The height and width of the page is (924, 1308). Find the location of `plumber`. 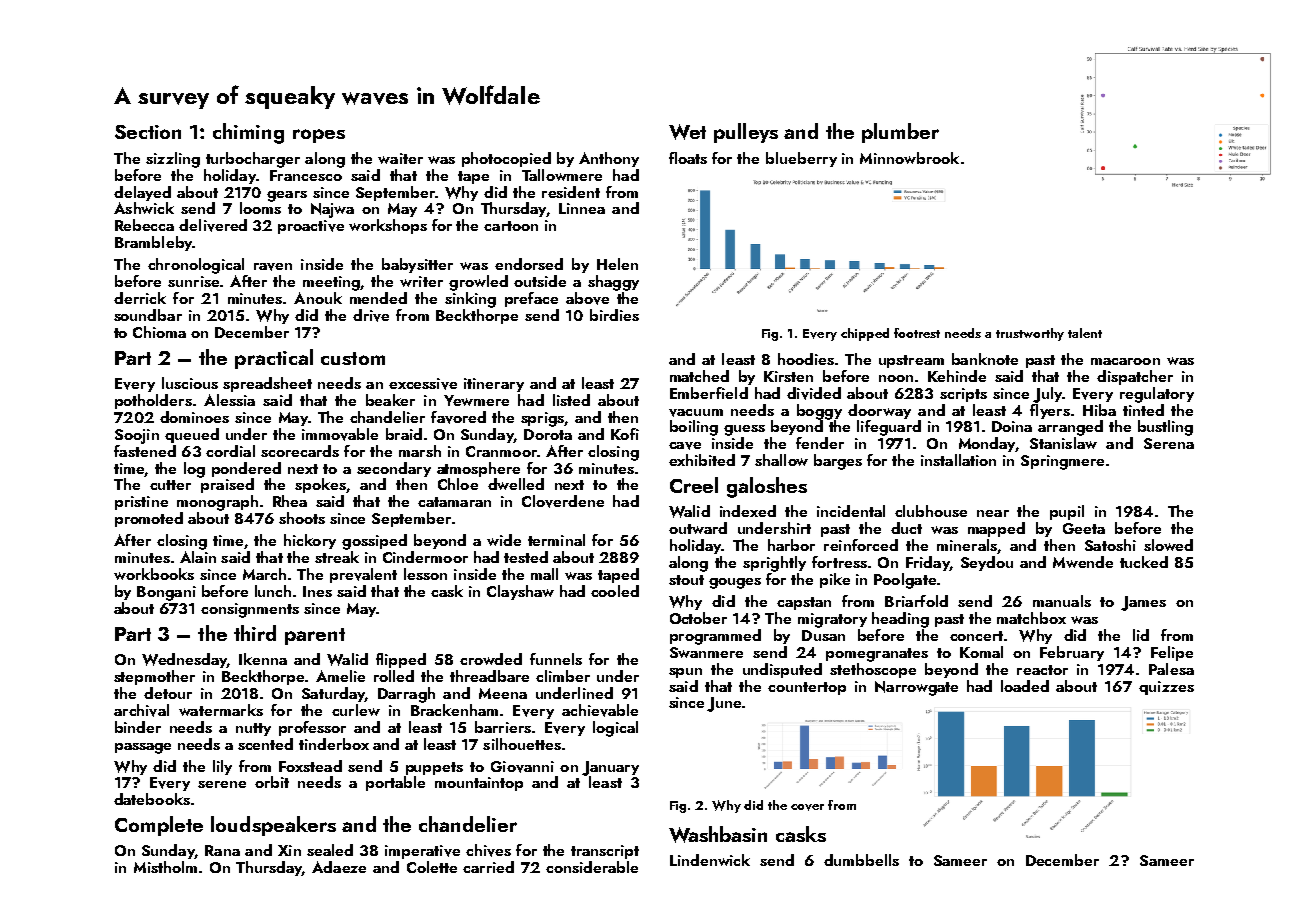

plumber is located at coordinates (900, 133).
